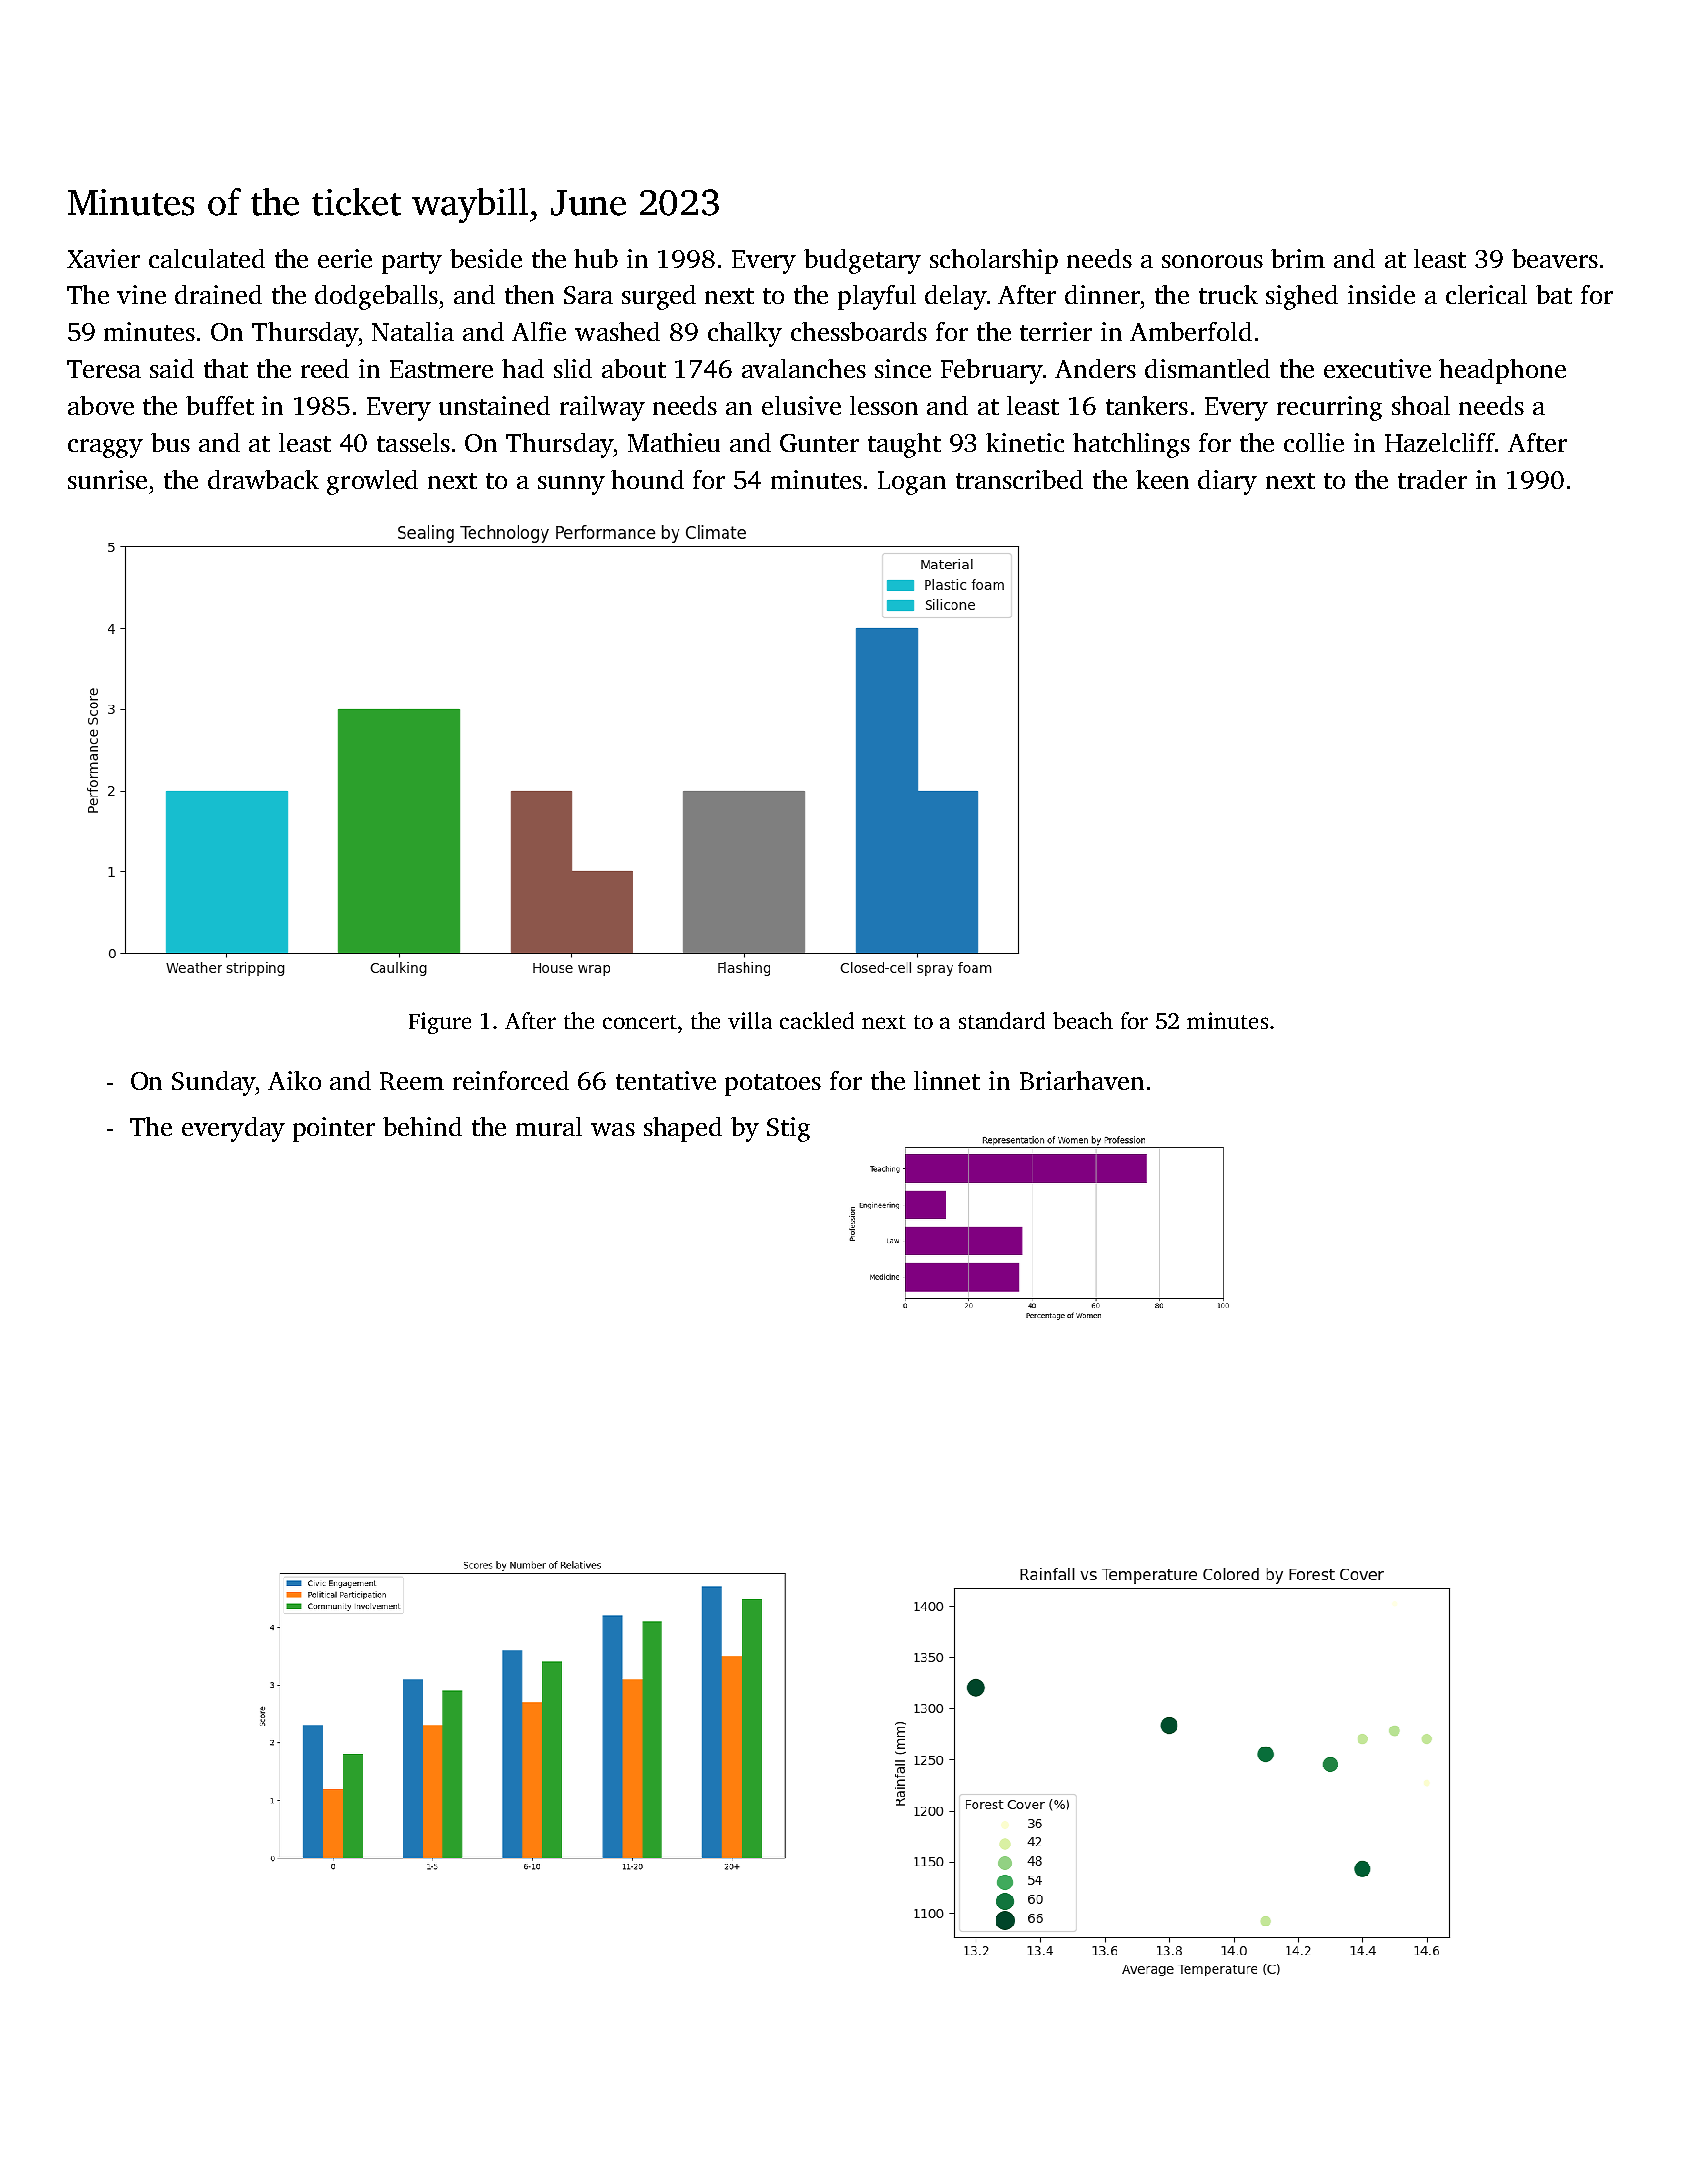 This screenshot has height=2178, width=1683. Describe the element at coordinates (571, 485) in the screenshot. I see `sunny` at that location.
